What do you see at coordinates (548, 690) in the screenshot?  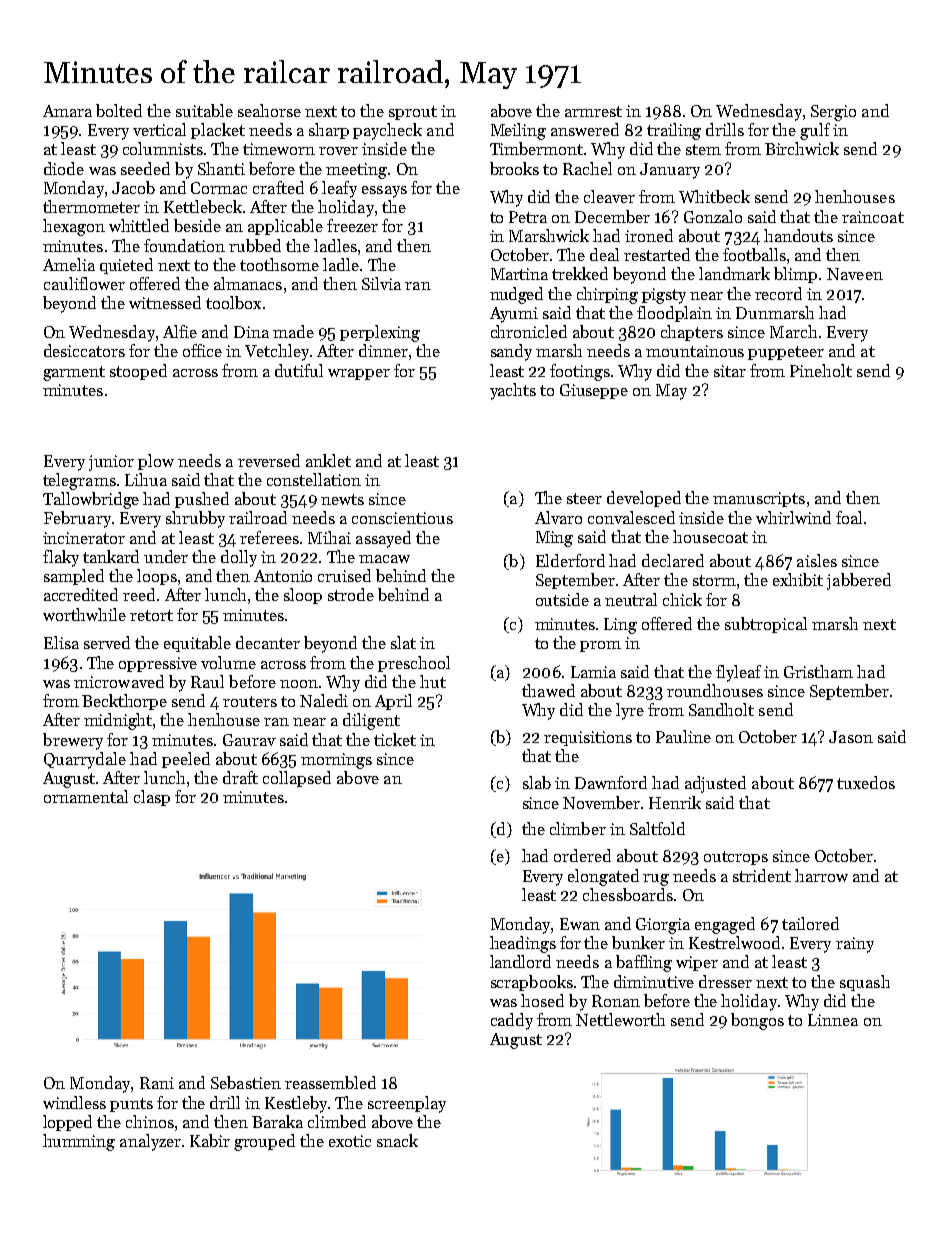 I see `thawed` at bounding box center [548, 690].
